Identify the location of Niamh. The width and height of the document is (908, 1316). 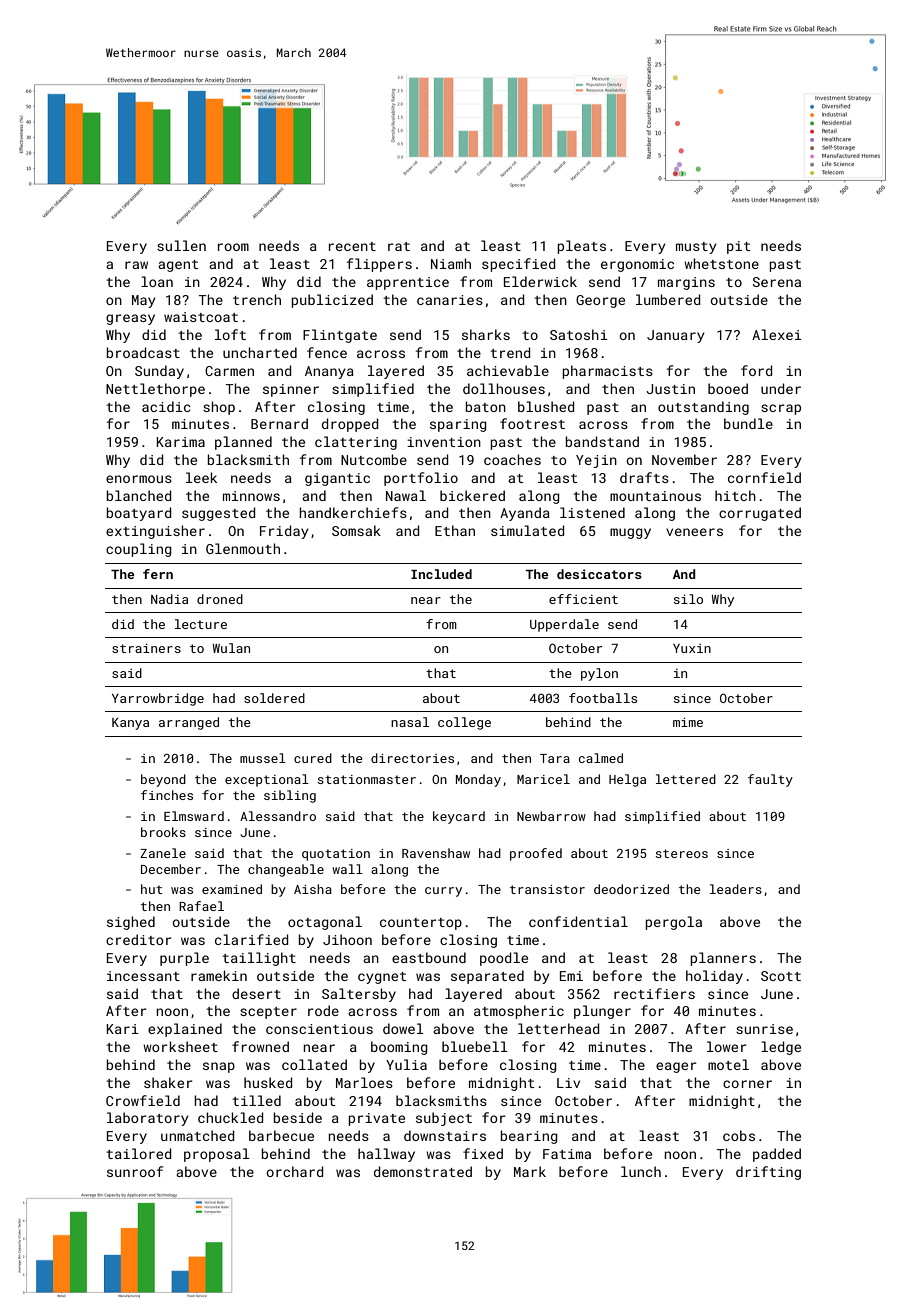
(451, 263).
